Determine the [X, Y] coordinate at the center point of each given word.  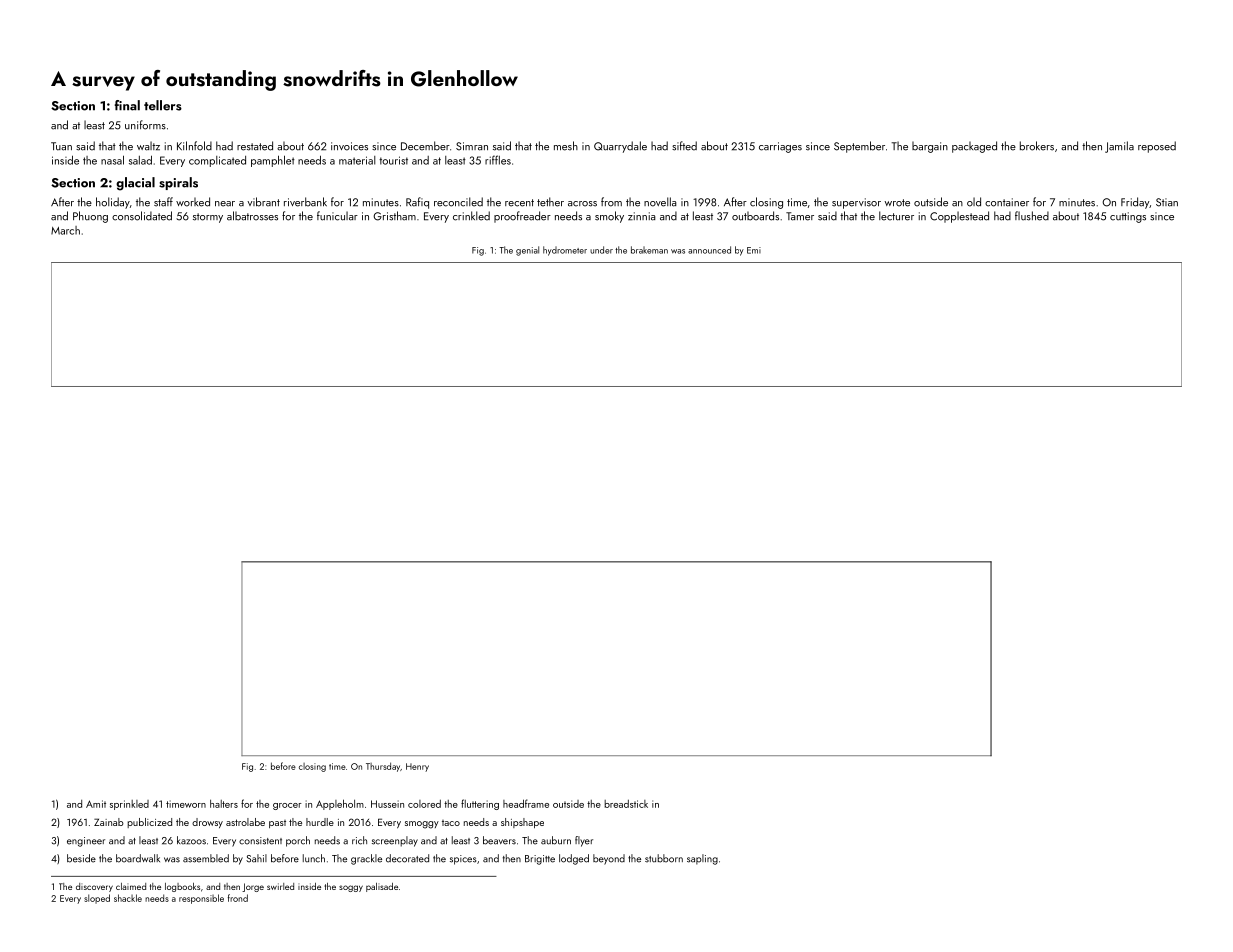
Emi [754, 250]
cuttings [1128, 217]
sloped [97, 899]
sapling [702, 859]
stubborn [664, 858]
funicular [337, 216]
